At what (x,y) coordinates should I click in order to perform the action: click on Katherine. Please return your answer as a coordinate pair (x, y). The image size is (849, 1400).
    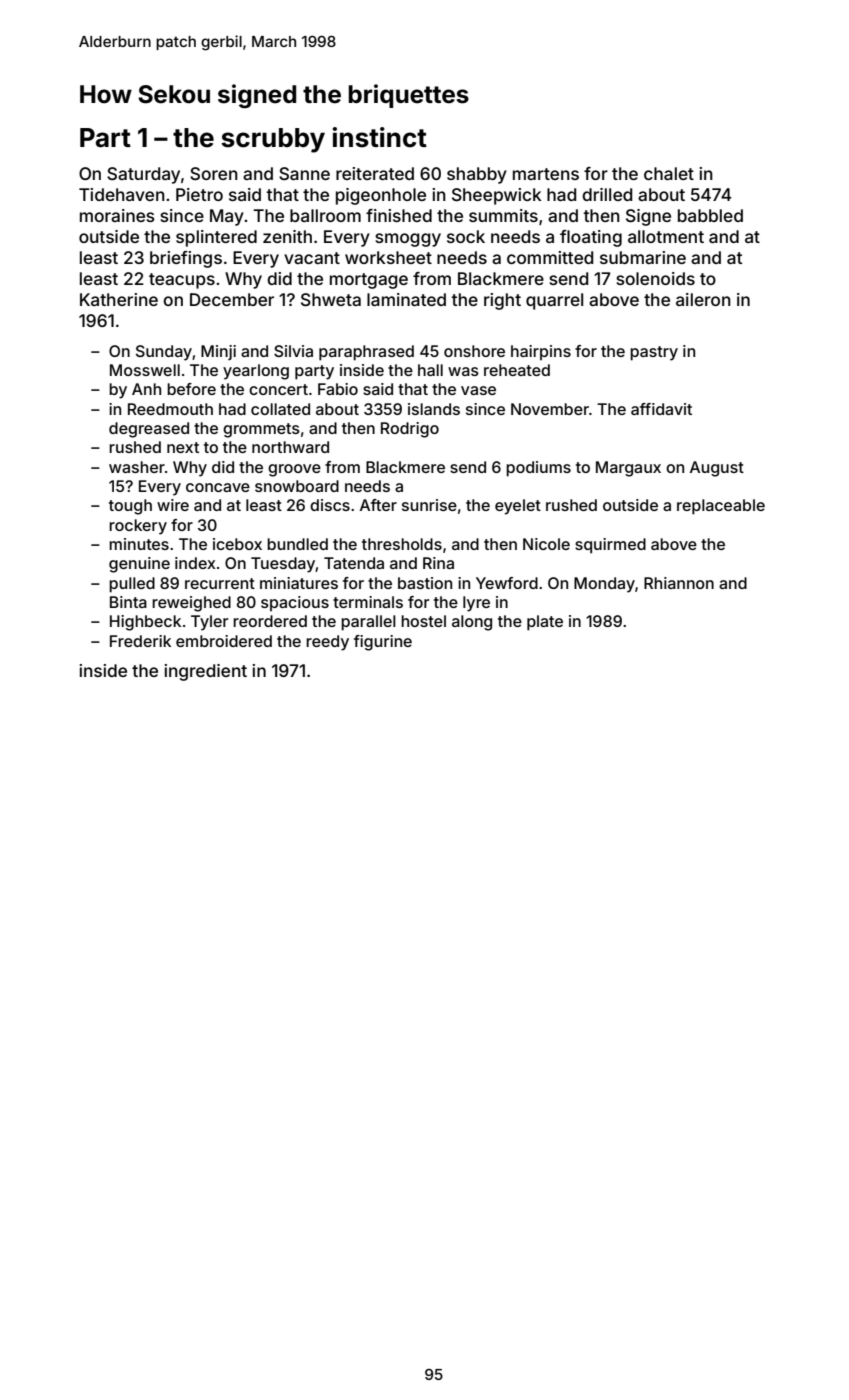
    Looking at the image, I should click on (119, 299).
